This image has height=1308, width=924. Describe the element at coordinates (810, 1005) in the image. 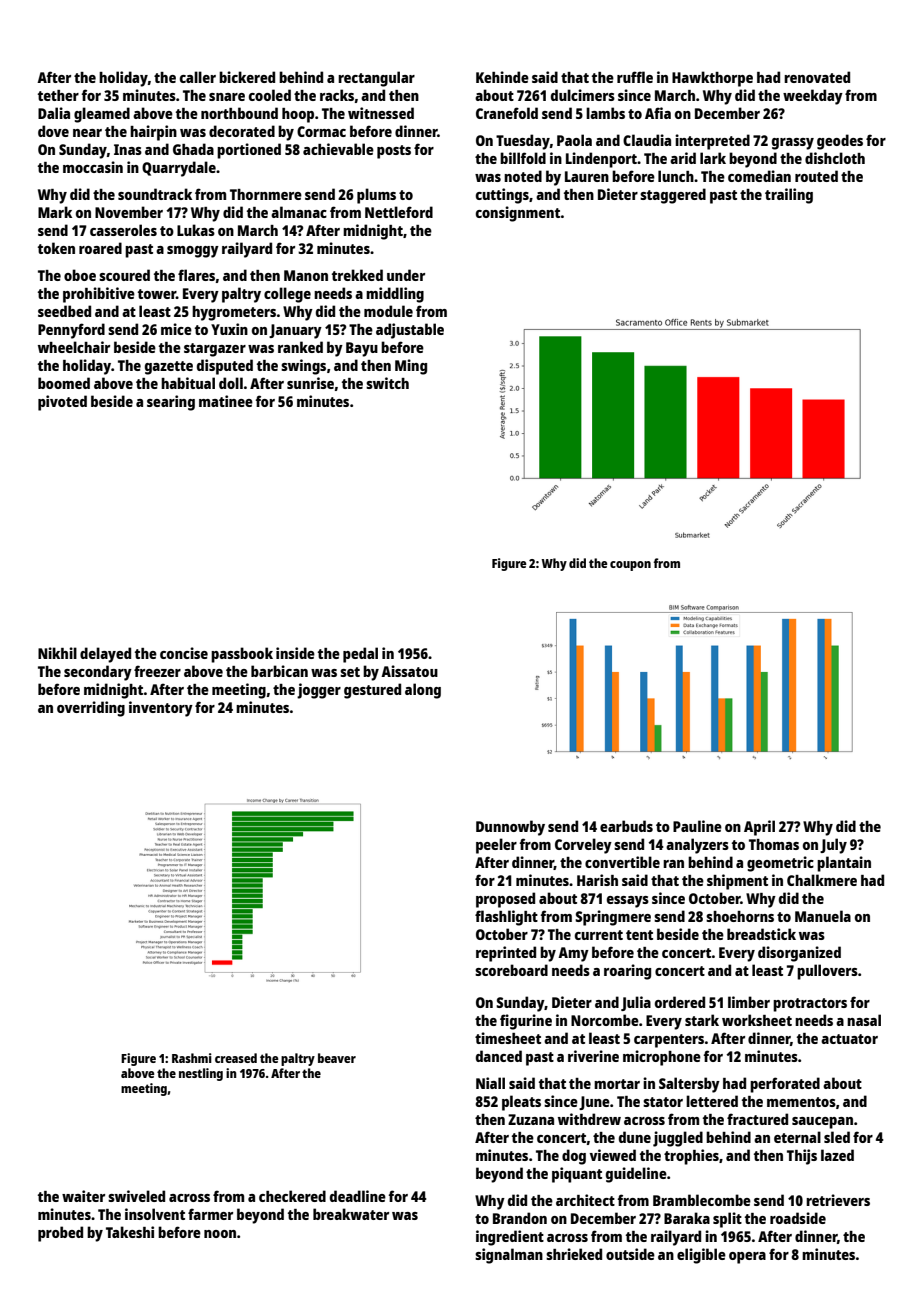

I see `protractors` at that location.
